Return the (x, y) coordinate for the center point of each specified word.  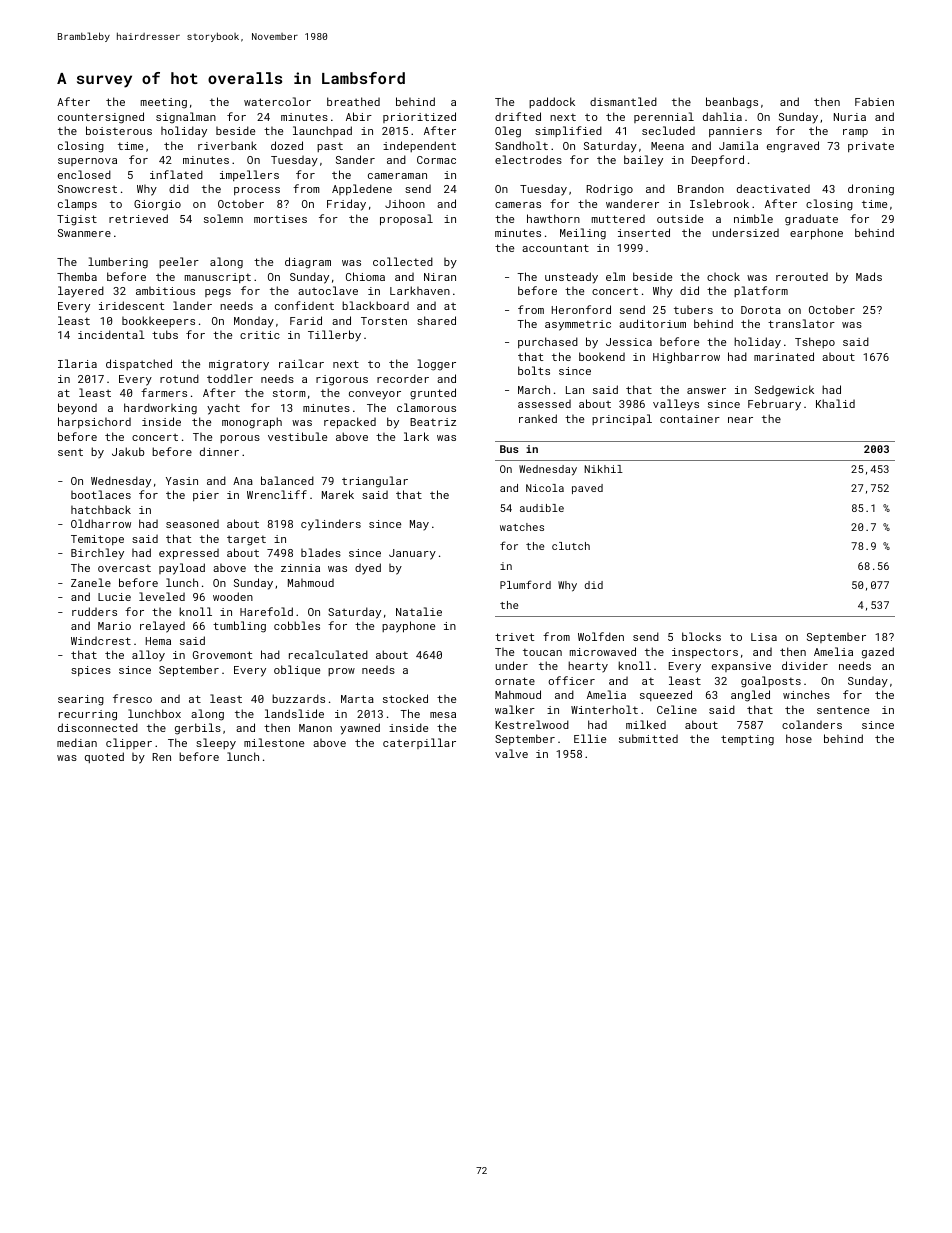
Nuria (850, 117)
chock (723, 276)
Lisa (764, 637)
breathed (353, 101)
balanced (287, 480)
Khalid (835, 403)
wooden (233, 596)
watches (522, 527)
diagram (308, 263)
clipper (129, 743)
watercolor (277, 101)
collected (403, 261)
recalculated (328, 654)
